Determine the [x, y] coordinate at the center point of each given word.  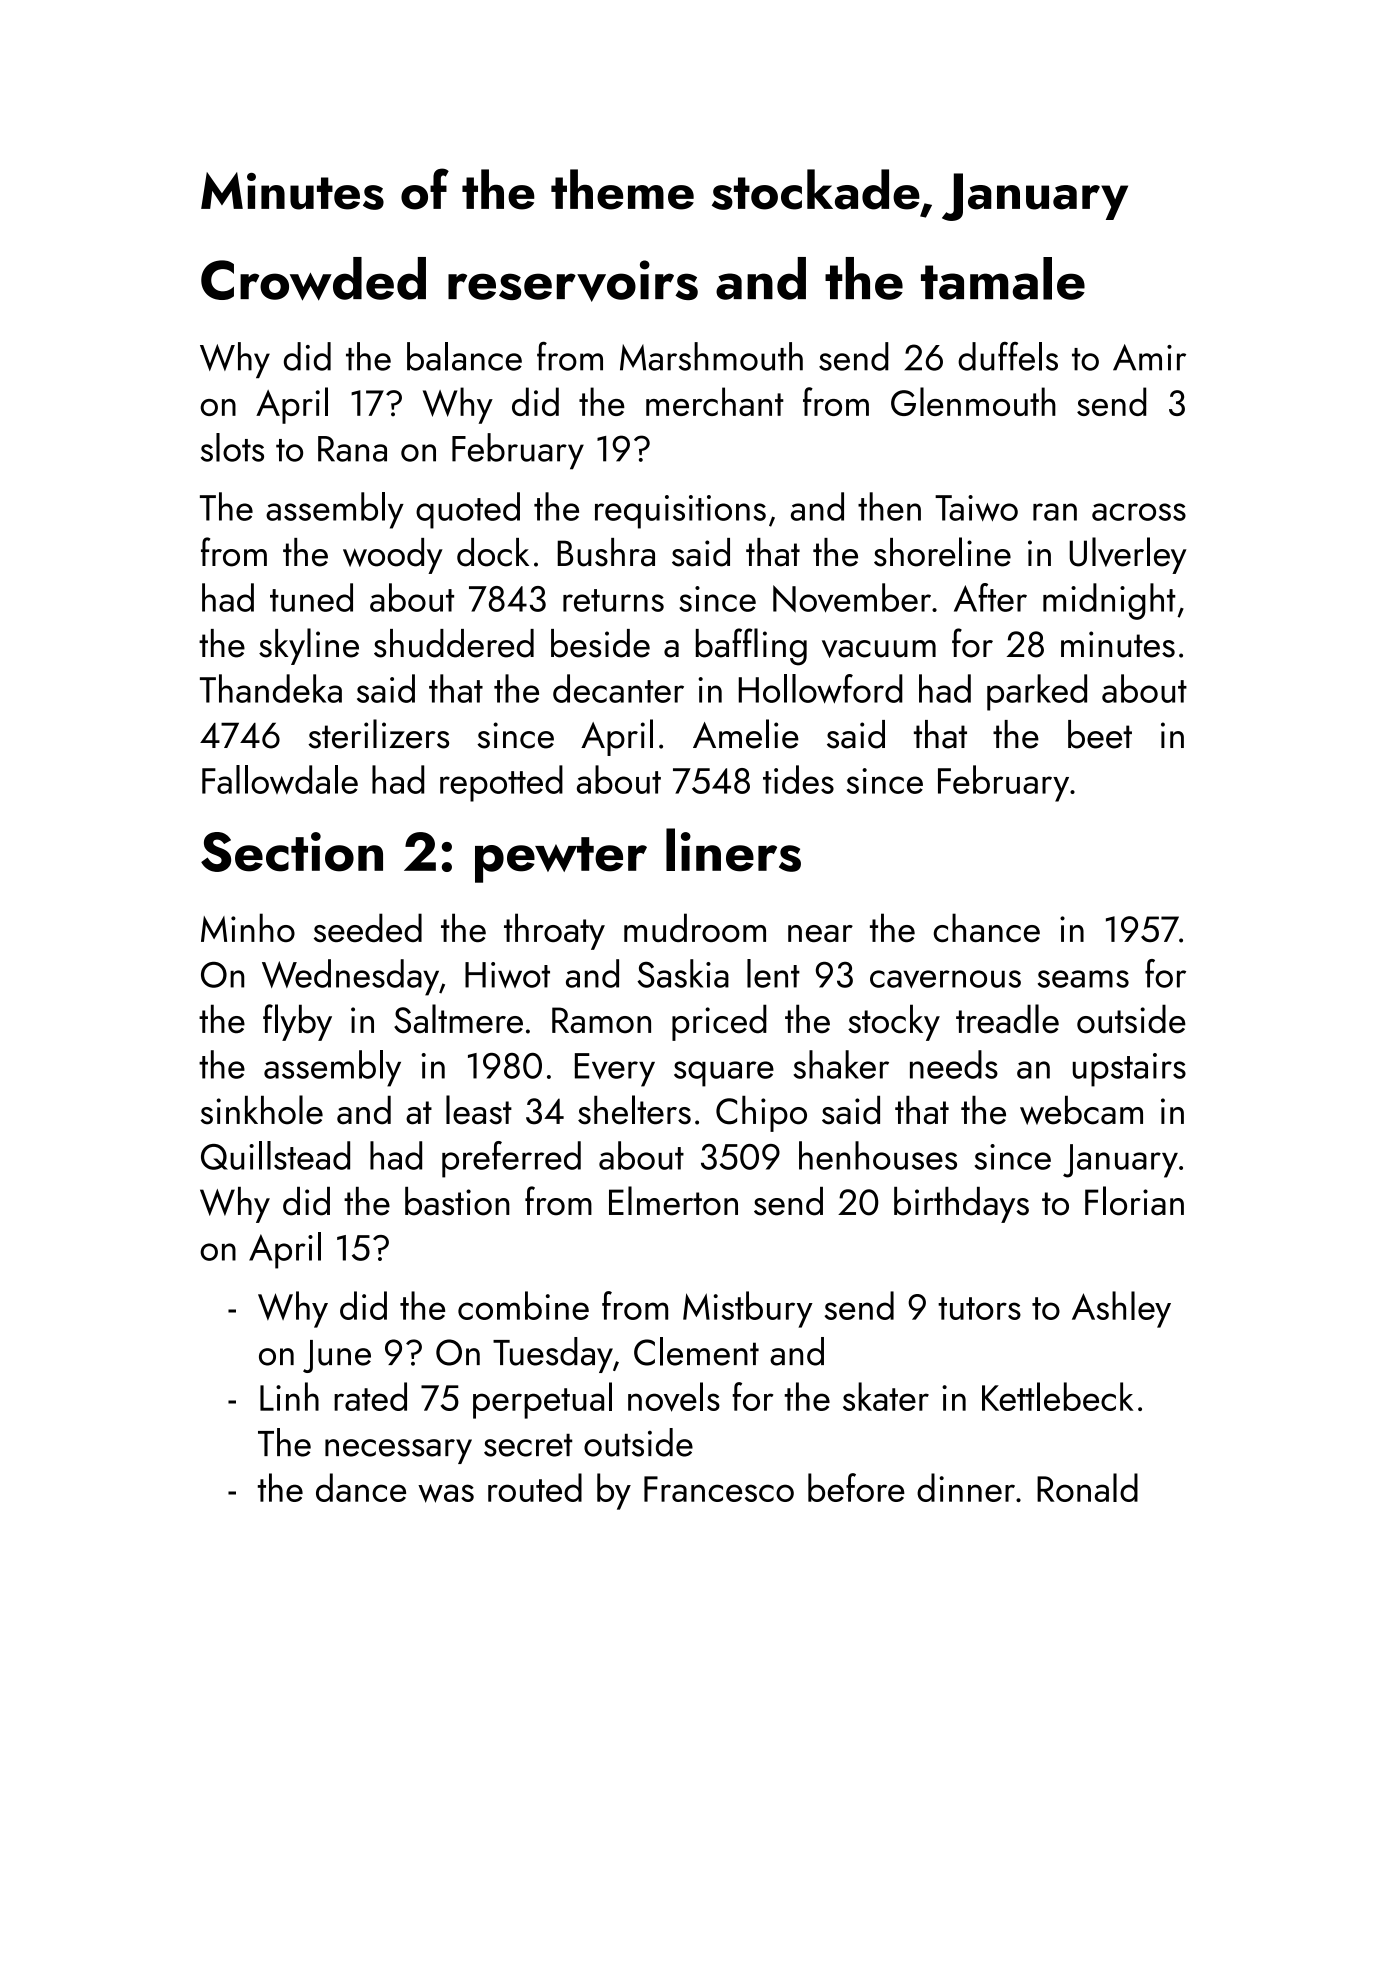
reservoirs [573, 281]
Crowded [313, 279]
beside [600, 643]
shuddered [454, 643]
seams [1083, 979]
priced [719, 1022]
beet [1100, 734]
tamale [1003, 278]
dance [361, 1487]
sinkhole [262, 1110]
